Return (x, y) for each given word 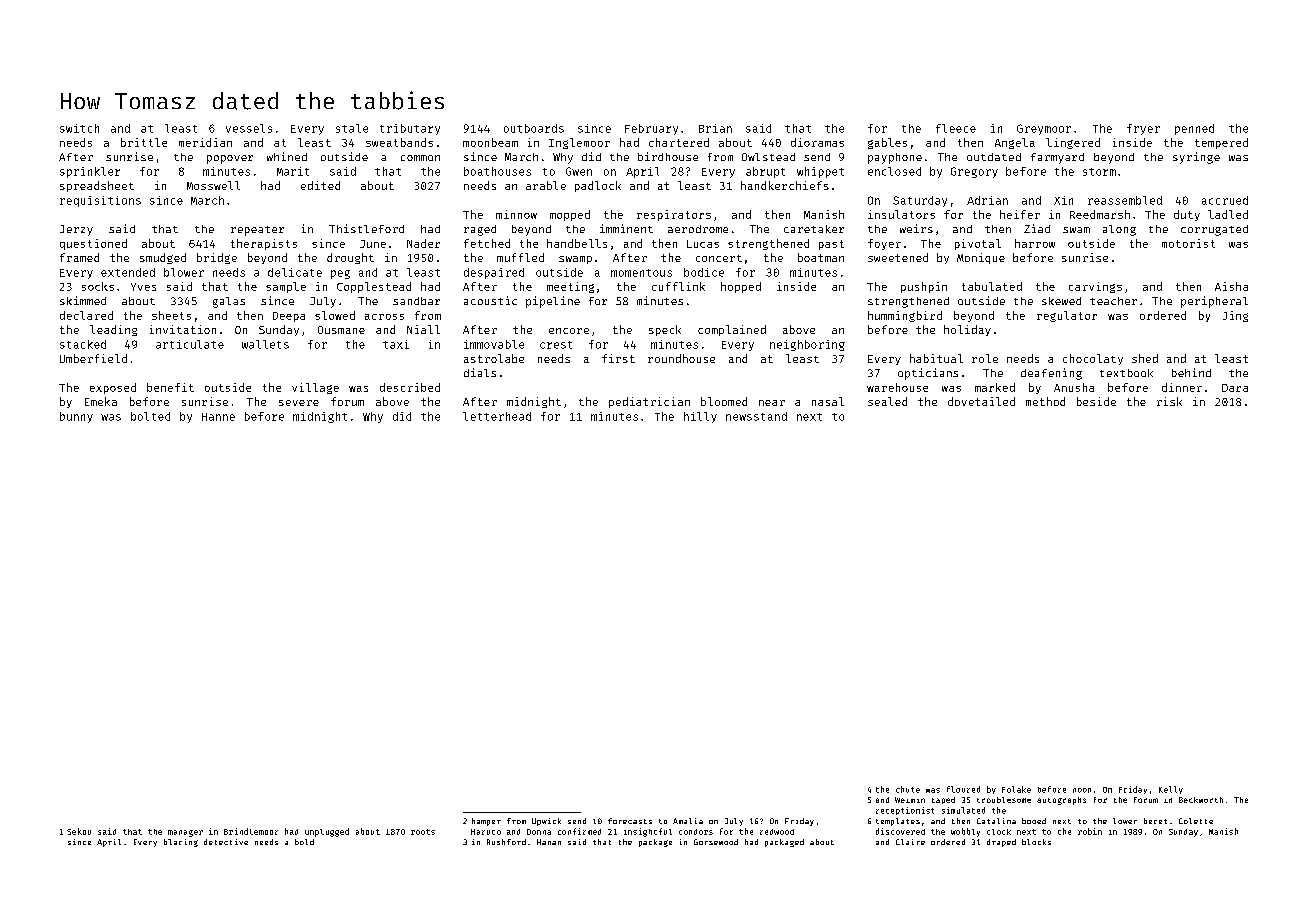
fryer (1143, 129)
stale (352, 128)
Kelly (1171, 790)
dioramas (817, 142)
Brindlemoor (251, 831)
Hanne (218, 417)
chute (908, 789)
